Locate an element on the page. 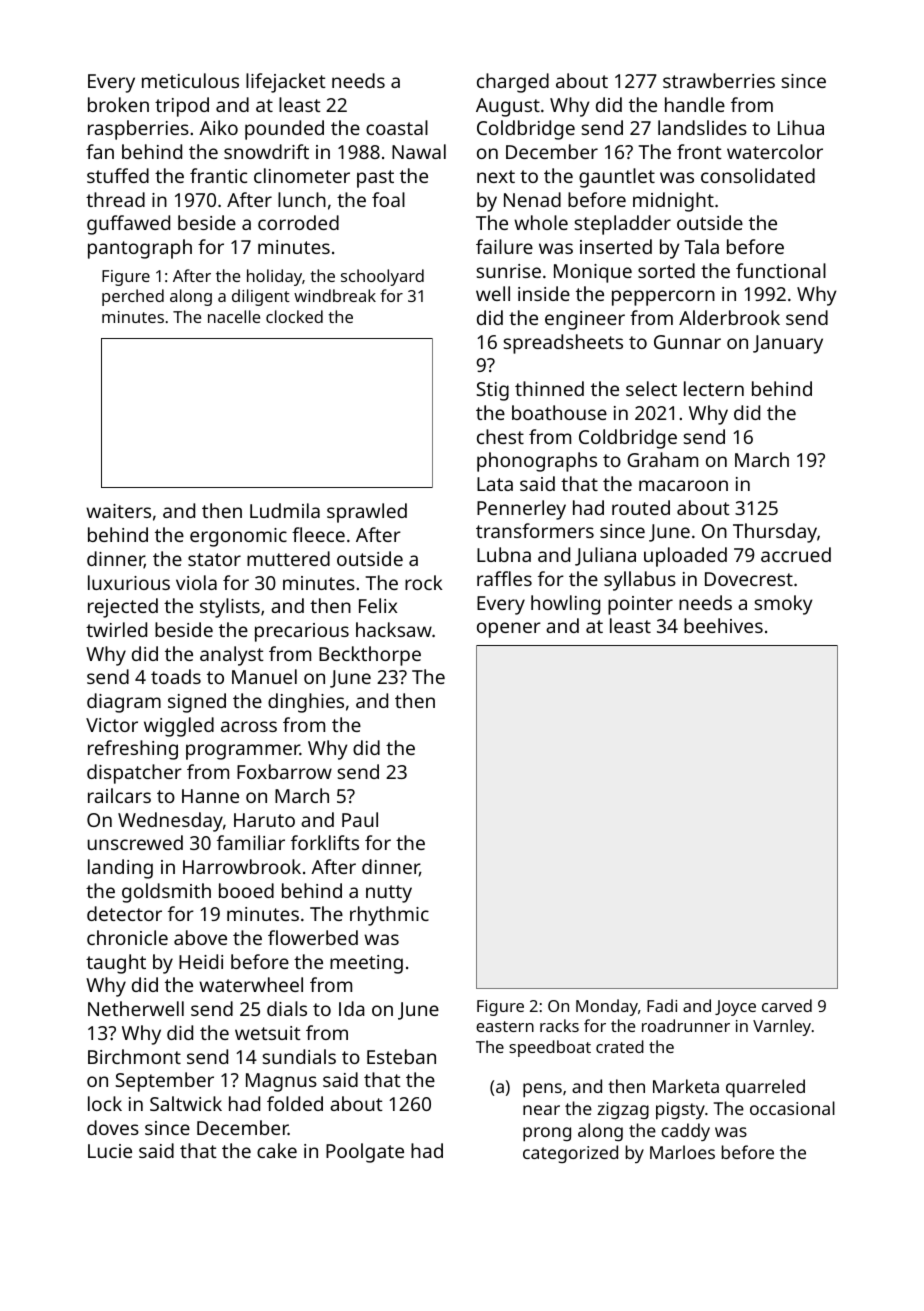 The height and width of the image is (1311, 924). accrued is located at coordinates (796, 554).
